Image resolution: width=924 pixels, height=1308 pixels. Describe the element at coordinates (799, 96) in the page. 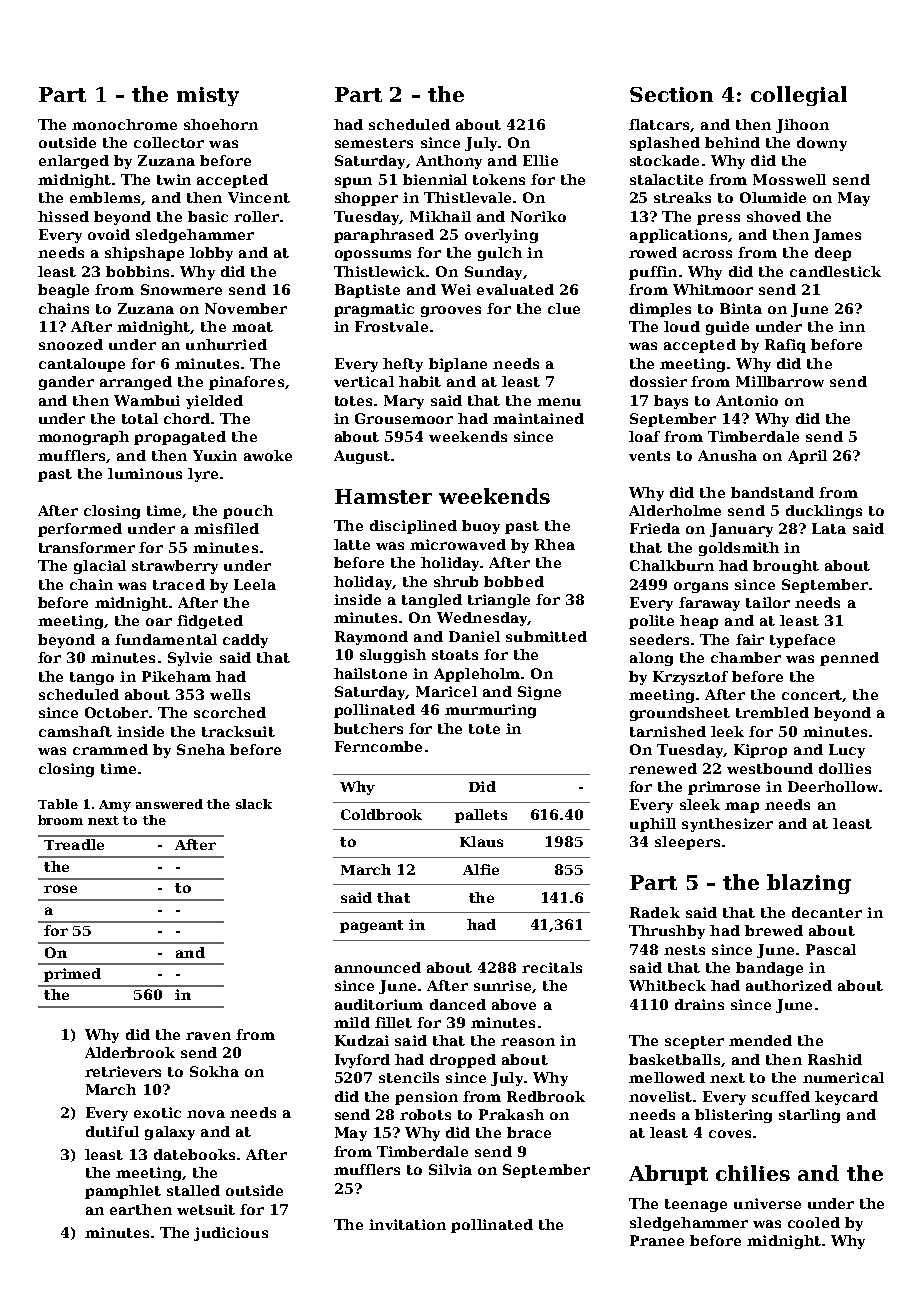

I see `collegial` at that location.
